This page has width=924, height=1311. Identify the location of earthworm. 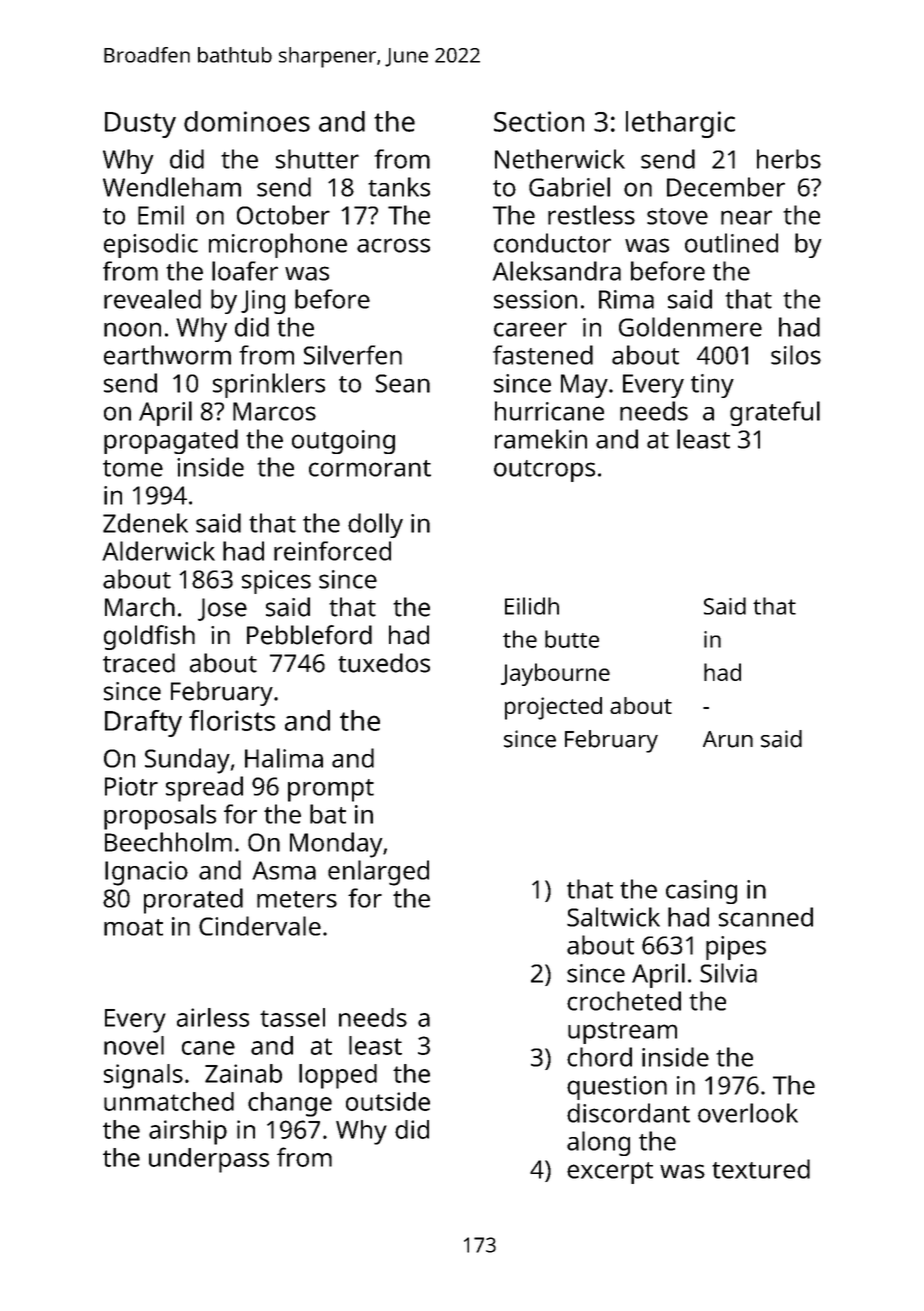
(167, 355).
